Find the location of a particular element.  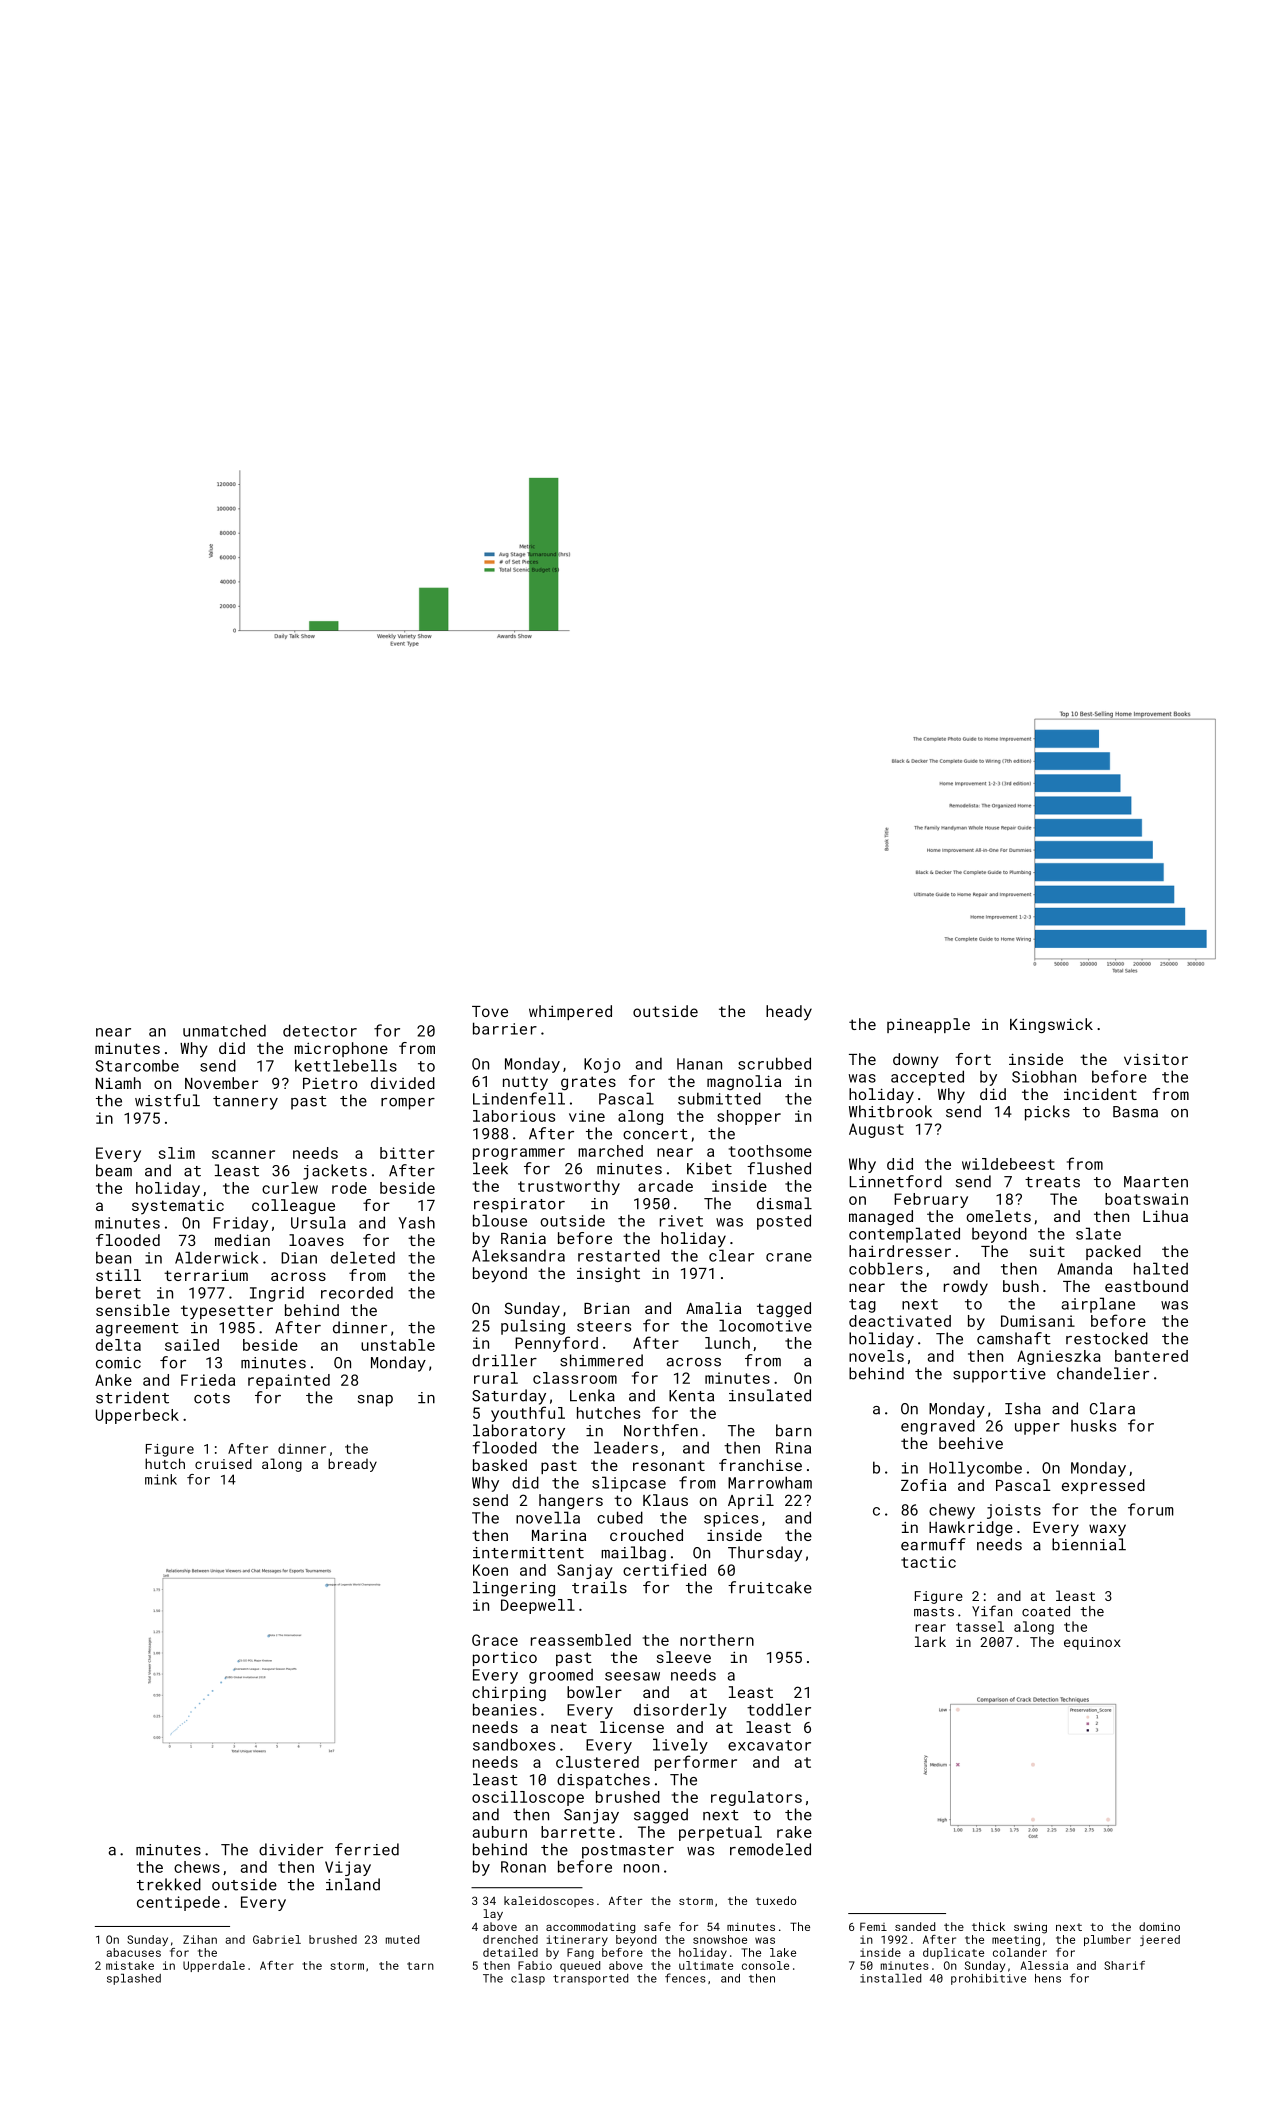

lingering is located at coordinates (514, 1589).
